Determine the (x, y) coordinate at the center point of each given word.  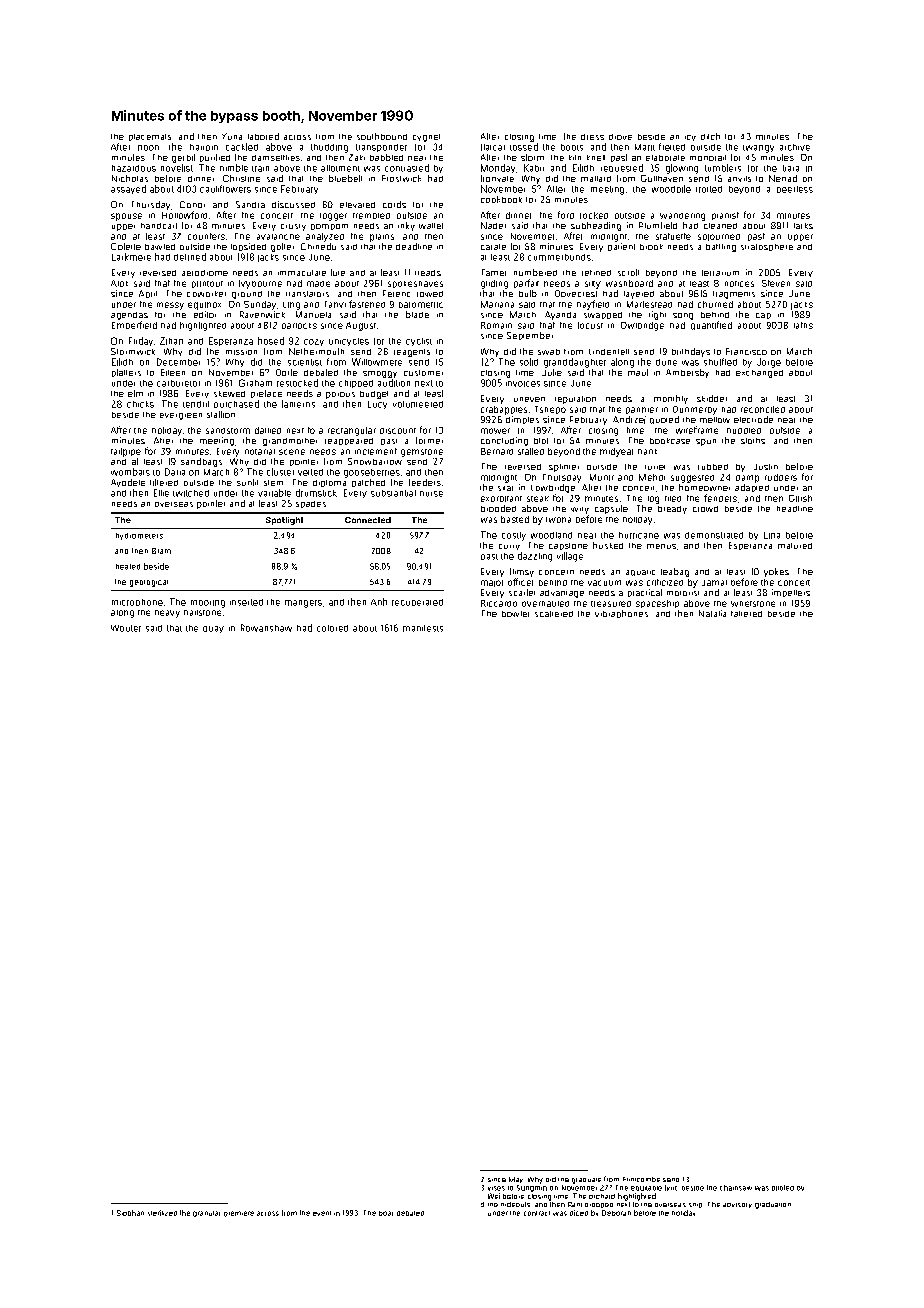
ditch (710, 136)
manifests (423, 628)
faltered (746, 614)
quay (213, 629)
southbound (382, 136)
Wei (494, 1196)
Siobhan (130, 1213)
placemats (150, 137)
